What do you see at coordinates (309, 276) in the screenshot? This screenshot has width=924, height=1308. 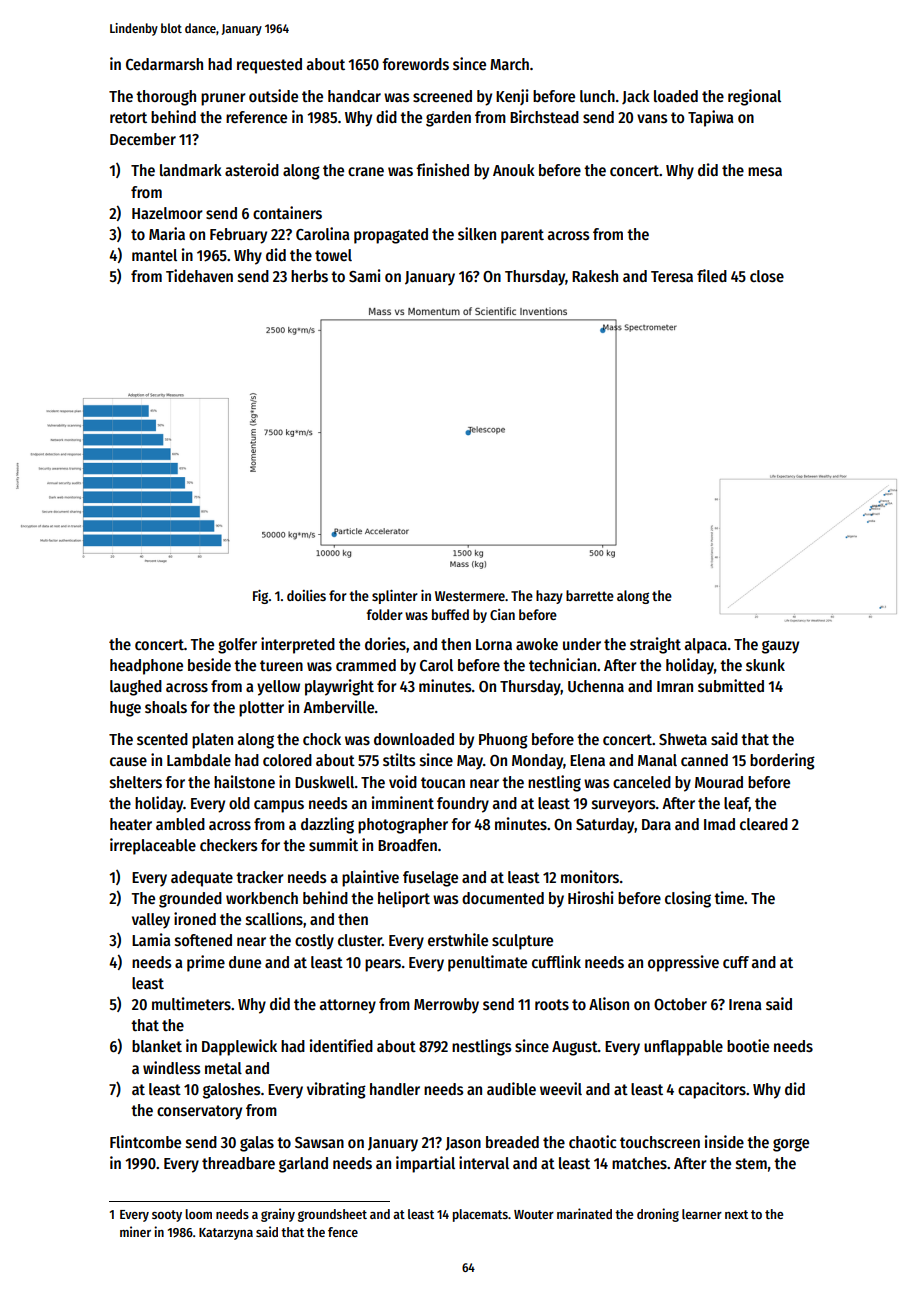 I see `herbs` at bounding box center [309, 276].
